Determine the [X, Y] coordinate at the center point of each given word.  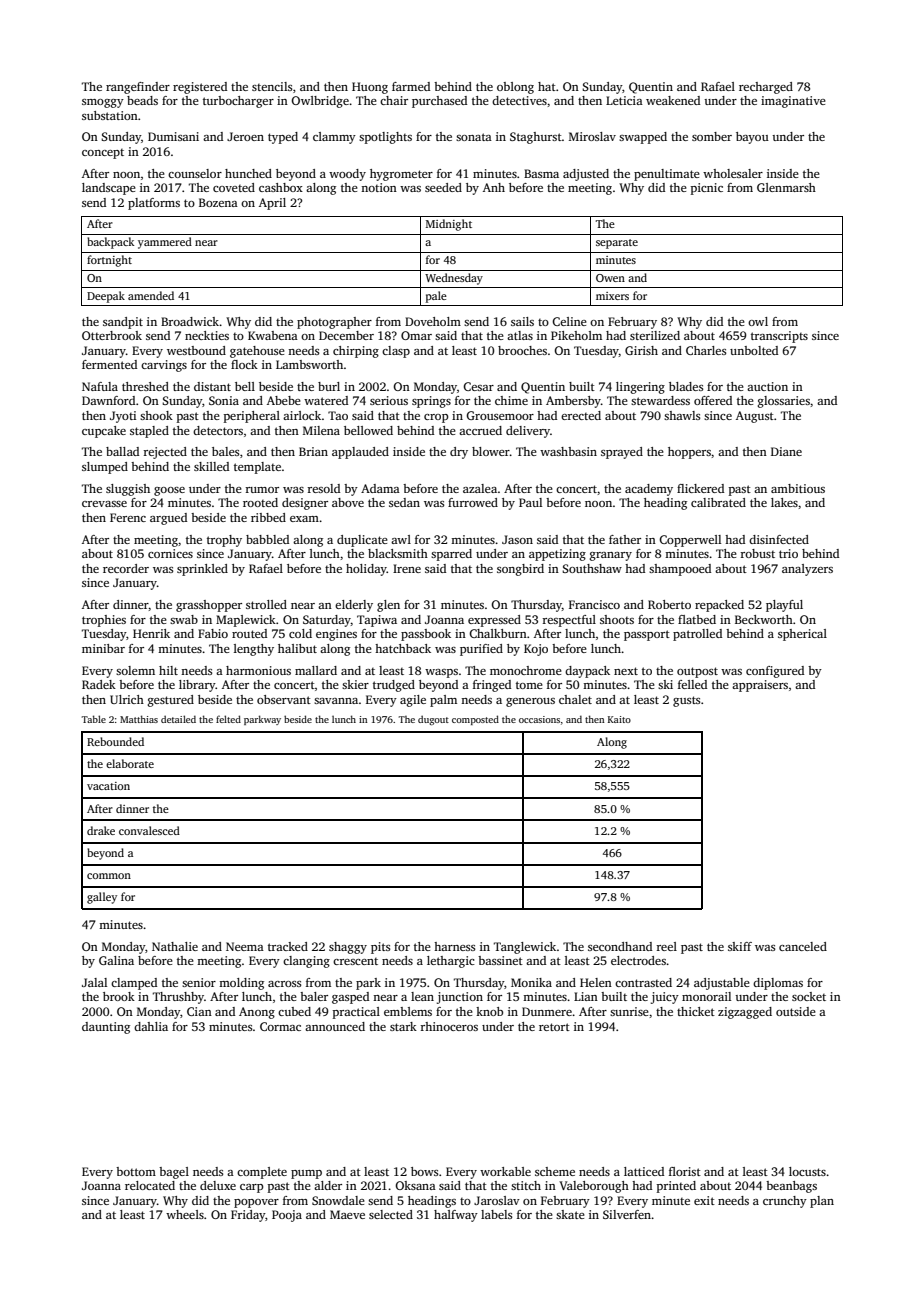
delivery [528, 432]
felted [228, 719]
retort [554, 1027]
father [625, 539]
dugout [433, 720]
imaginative [793, 102]
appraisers [760, 686]
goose [169, 491]
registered [200, 88]
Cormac [280, 1026]
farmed [411, 86]
